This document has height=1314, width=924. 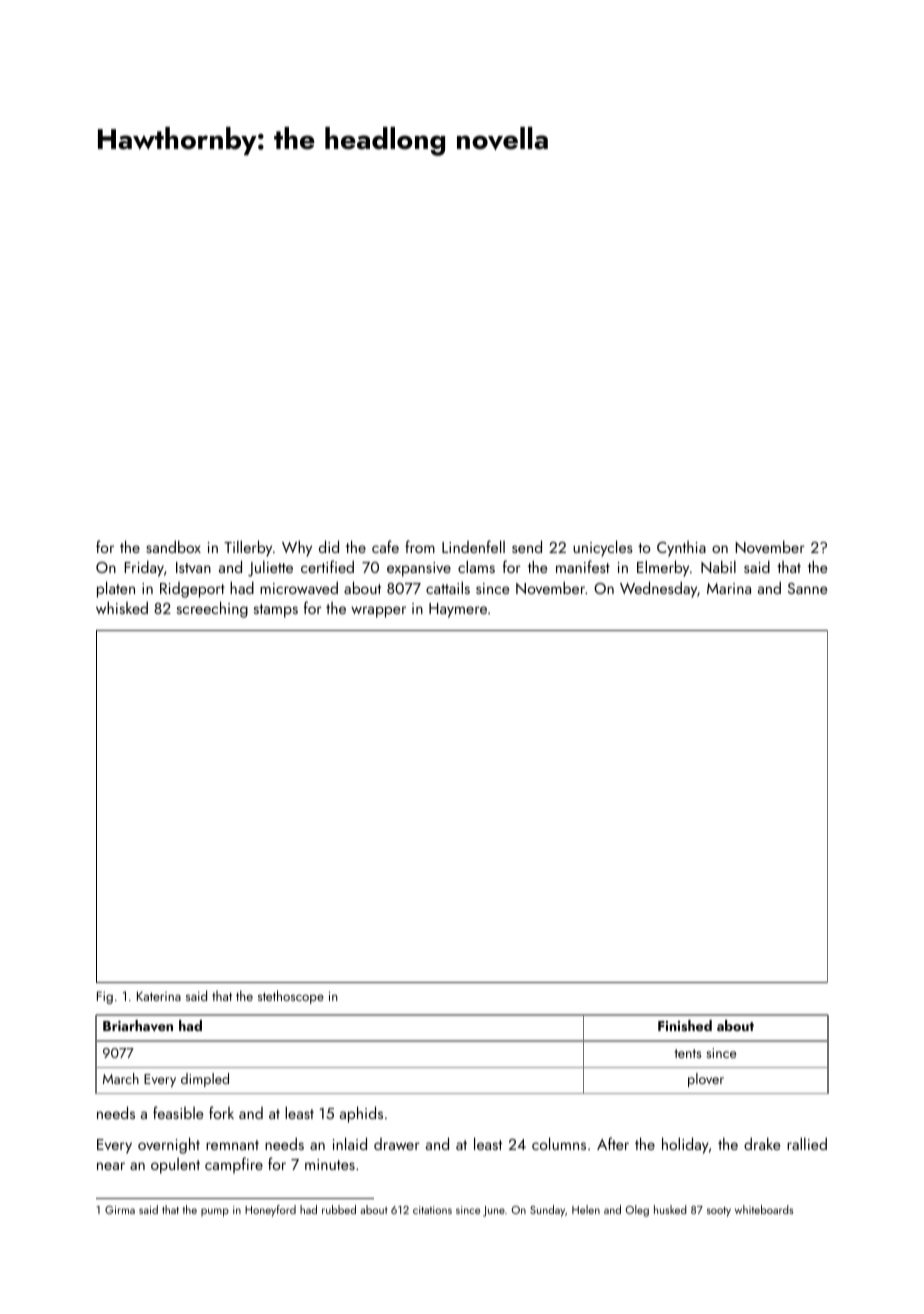 What do you see at coordinates (144, 568) in the document?
I see `Friday` at bounding box center [144, 568].
